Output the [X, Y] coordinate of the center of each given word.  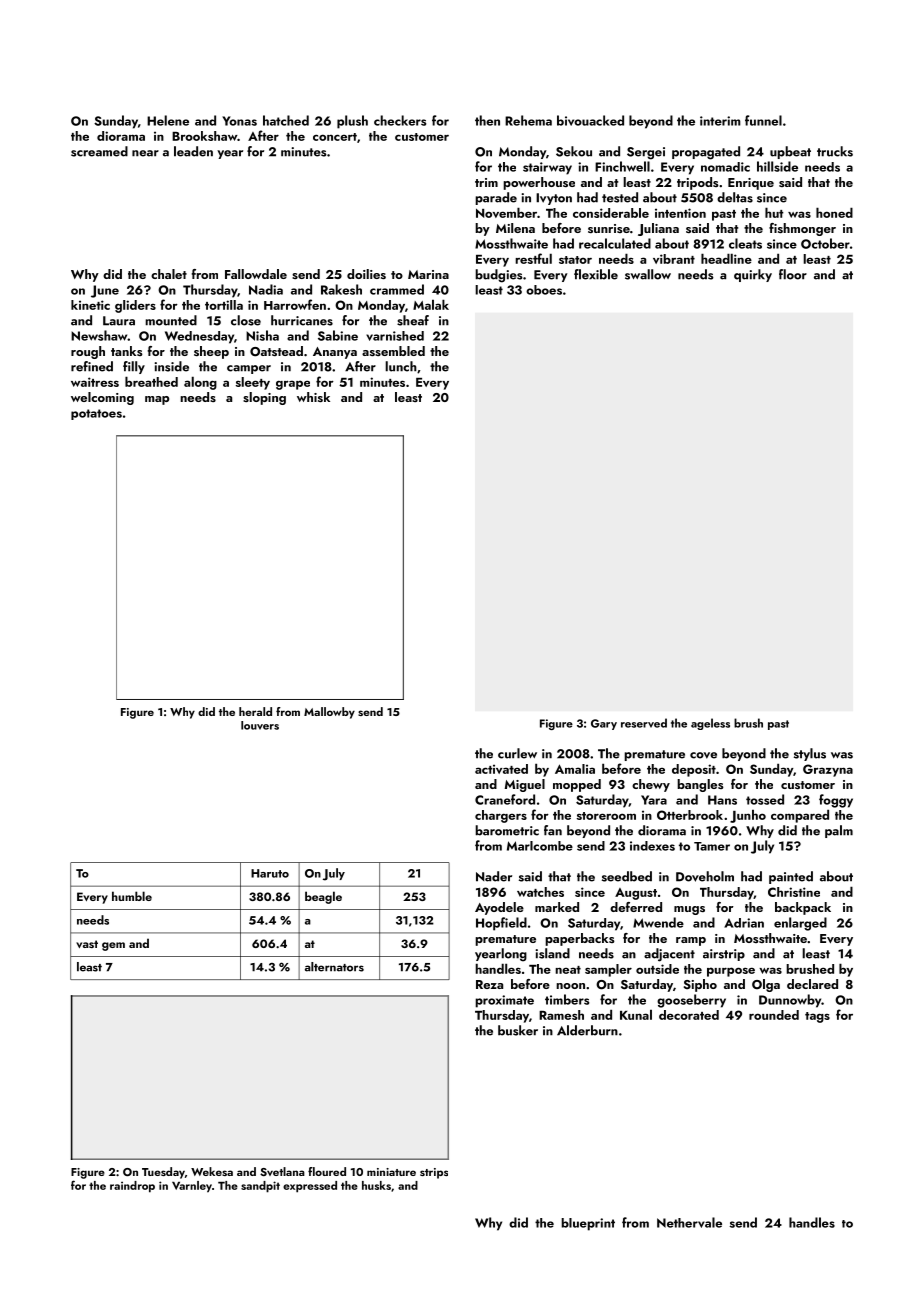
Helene [168, 120]
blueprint [588, 1224]
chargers [501, 816]
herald [255, 711]
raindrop [132, 1187]
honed [834, 212]
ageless [710, 724]
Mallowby [329, 713]
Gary [604, 724]
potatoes [96, 414]
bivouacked [590, 120]
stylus [810, 754]
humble [132, 896]
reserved [644, 723]
